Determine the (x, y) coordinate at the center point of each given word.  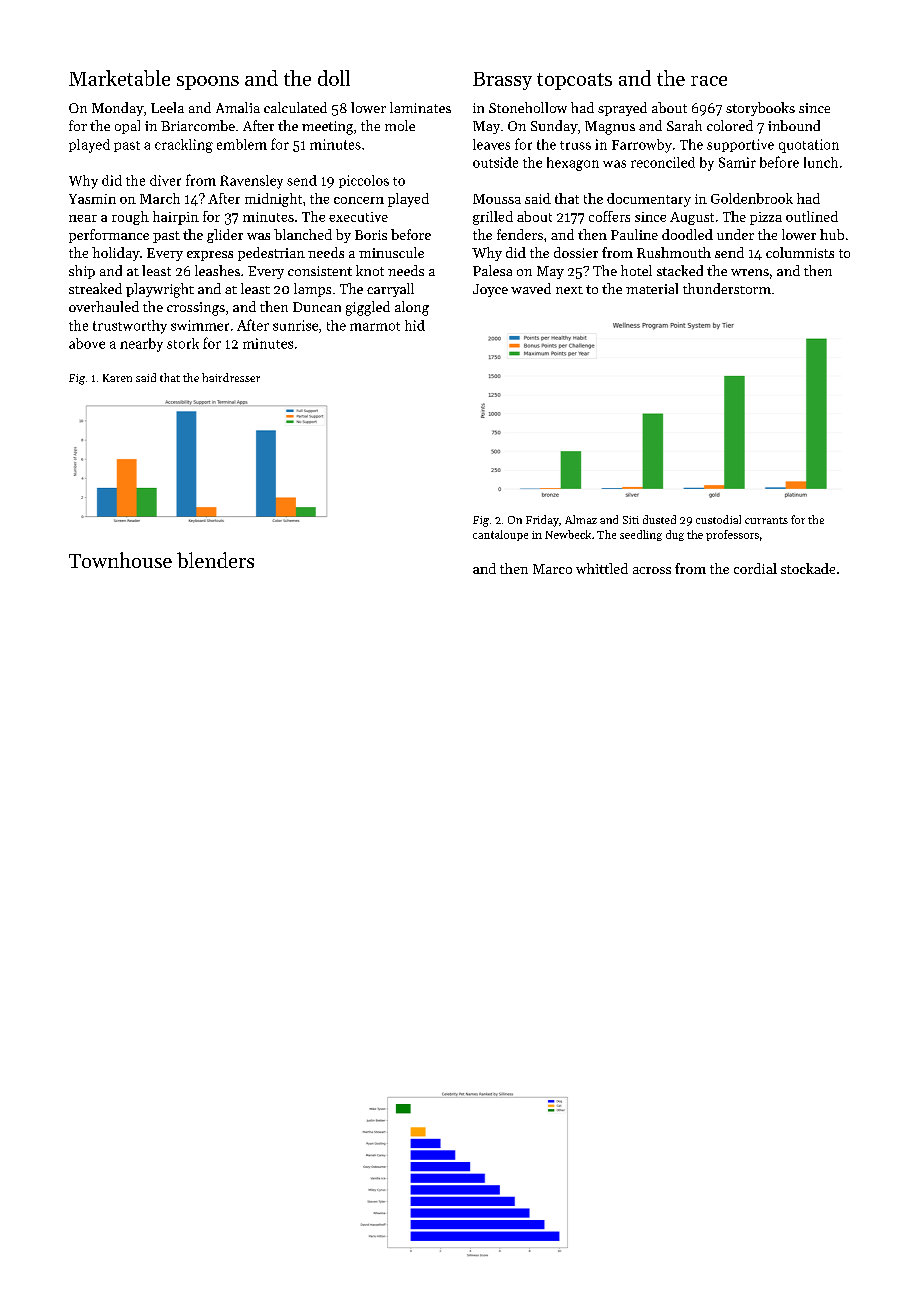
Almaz (581, 519)
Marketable (119, 78)
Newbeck (568, 534)
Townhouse (120, 560)
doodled (687, 234)
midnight (273, 200)
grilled (493, 218)
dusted (659, 519)
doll (334, 78)
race (709, 81)
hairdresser (231, 377)
